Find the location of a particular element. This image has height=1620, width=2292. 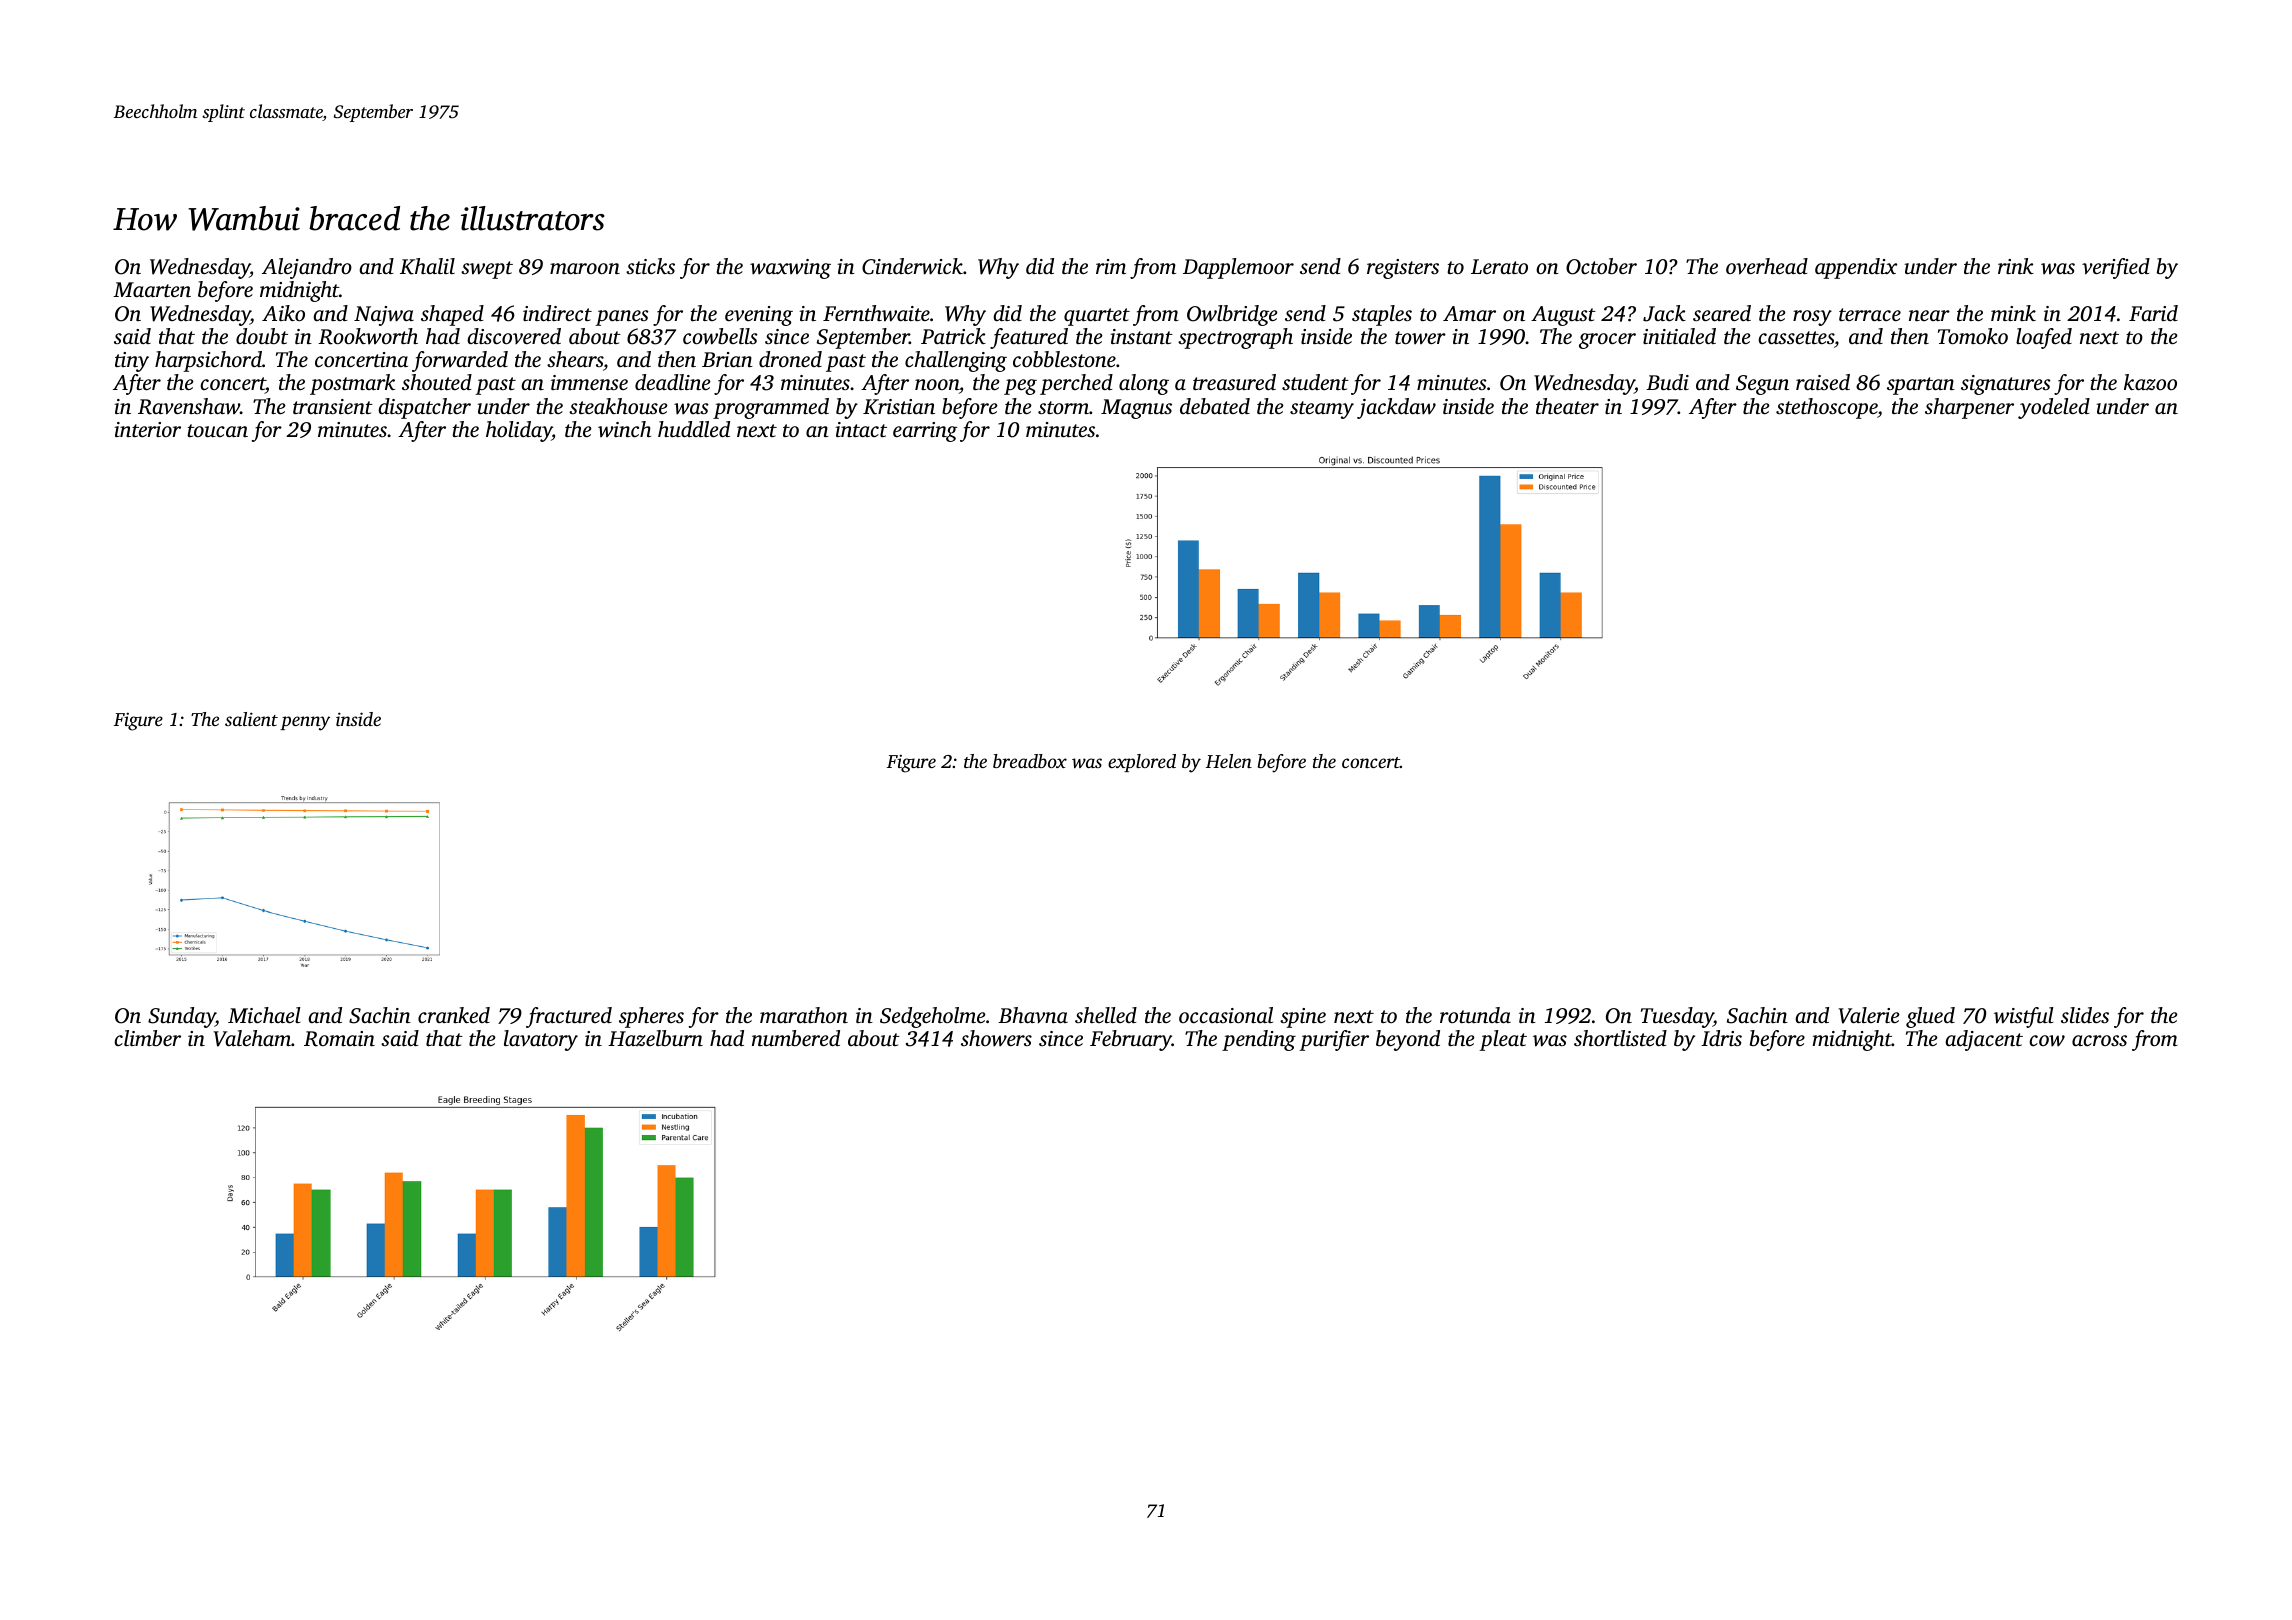

Michael is located at coordinates (264, 1015).
